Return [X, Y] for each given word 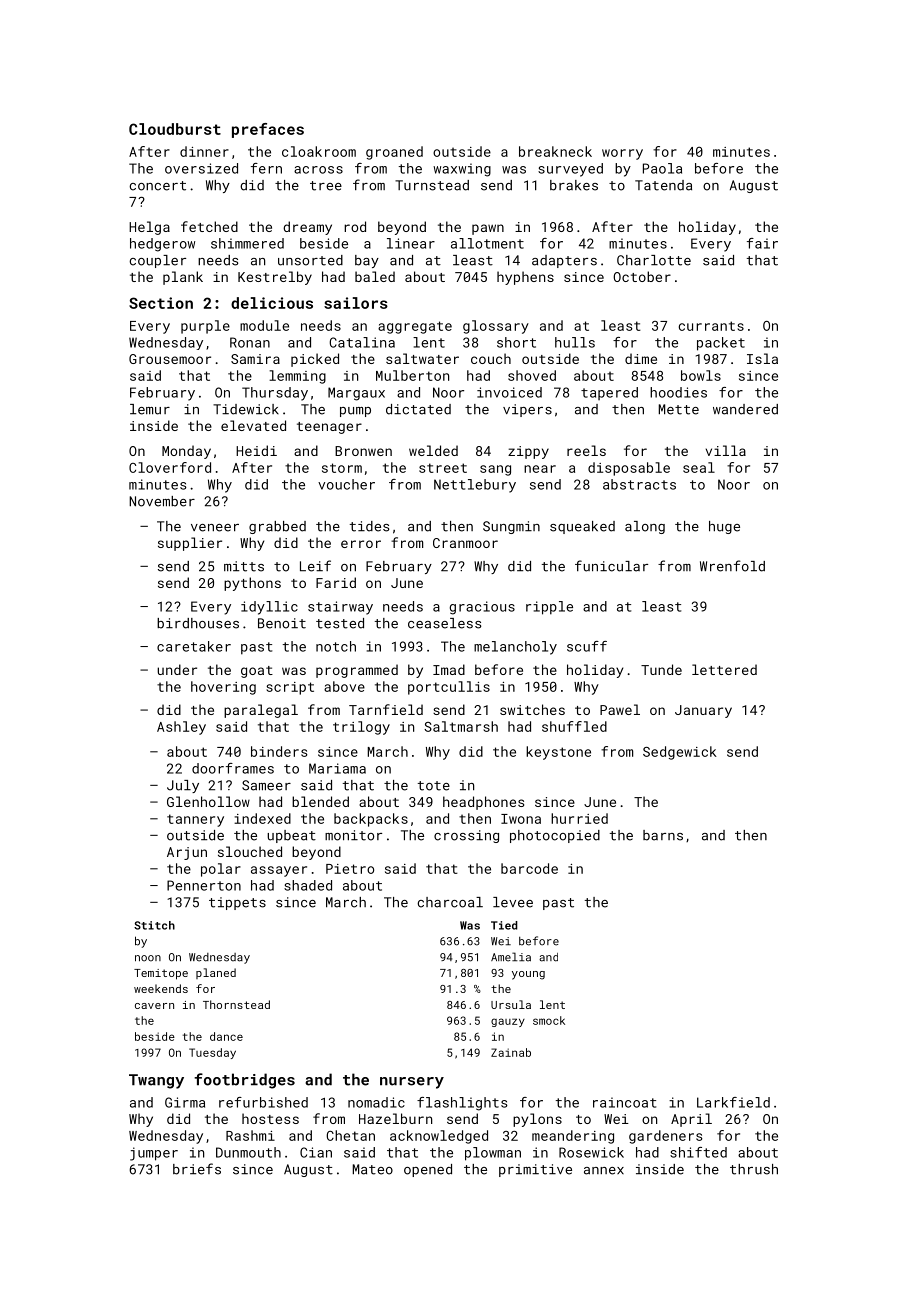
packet [721, 344]
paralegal [261, 711]
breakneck [555, 151]
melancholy [515, 648]
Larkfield [733, 1102]
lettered [724, 669]
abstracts [639, 484]
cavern [154, 1006]
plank [183, 278]
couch [491, 358]
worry [622, 154]
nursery [412, 1083]
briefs [197, 1169]
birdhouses [198, 623]
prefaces [268, 130]
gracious [482, 608]
